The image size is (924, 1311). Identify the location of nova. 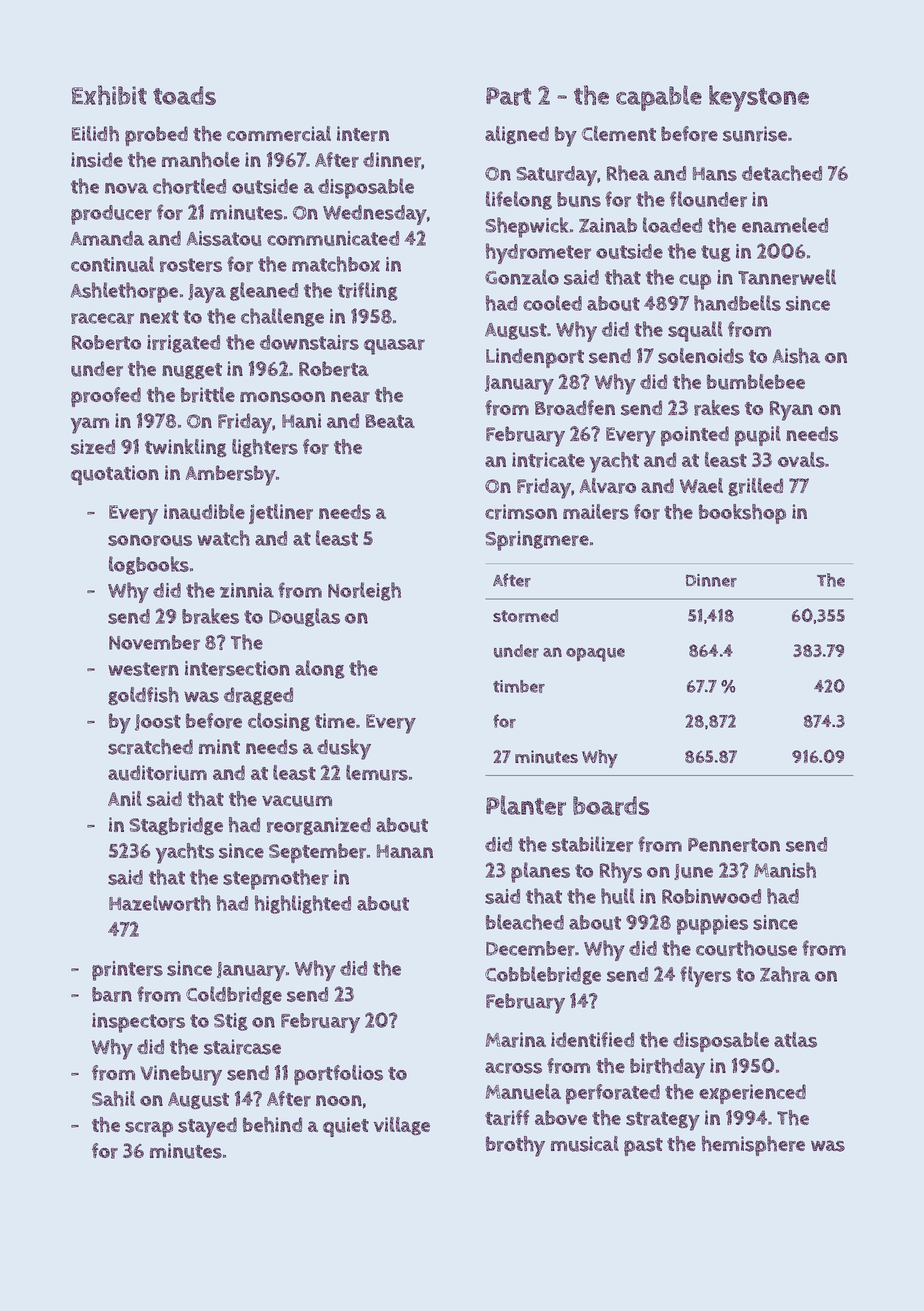
(126, 188).
